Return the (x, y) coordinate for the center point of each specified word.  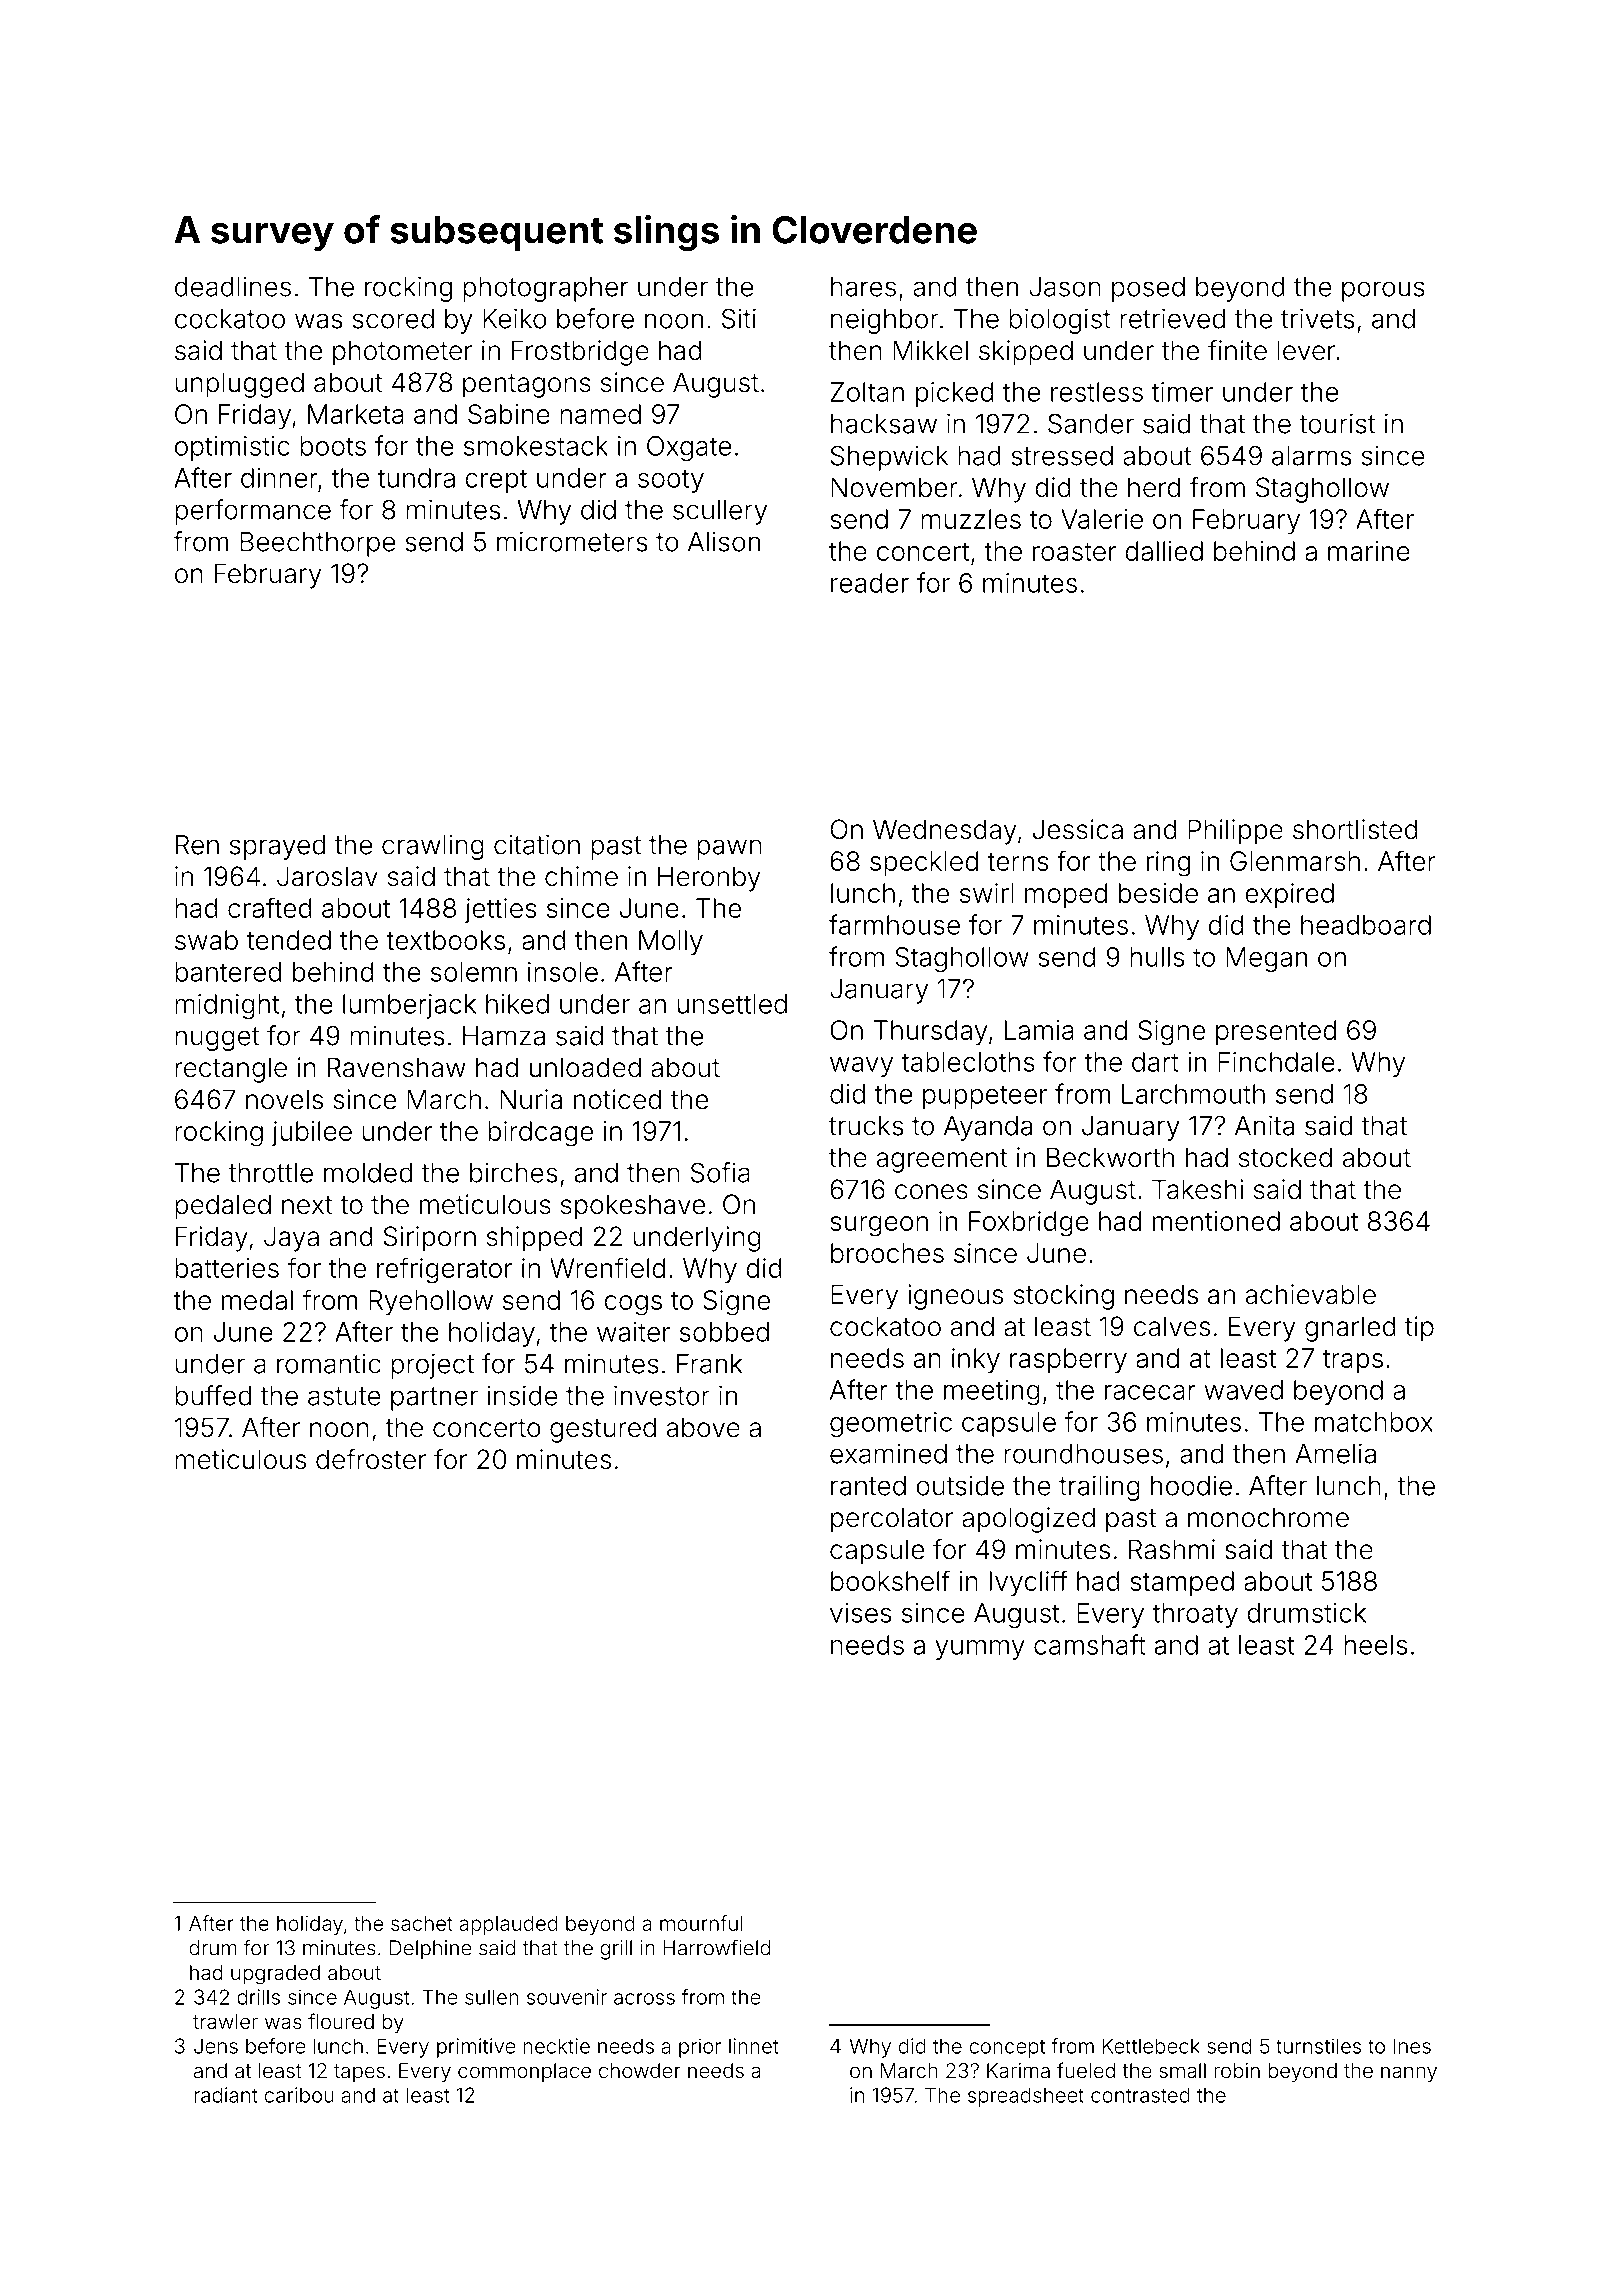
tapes (359, 2073)
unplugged (239, 385)
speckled (924, 863)
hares (863, 287)
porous (1383, 291)
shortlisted (1355, 829)
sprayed (277, 847)
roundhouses (1083, 1454)
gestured (603, 1430)
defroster (371, 1459)
